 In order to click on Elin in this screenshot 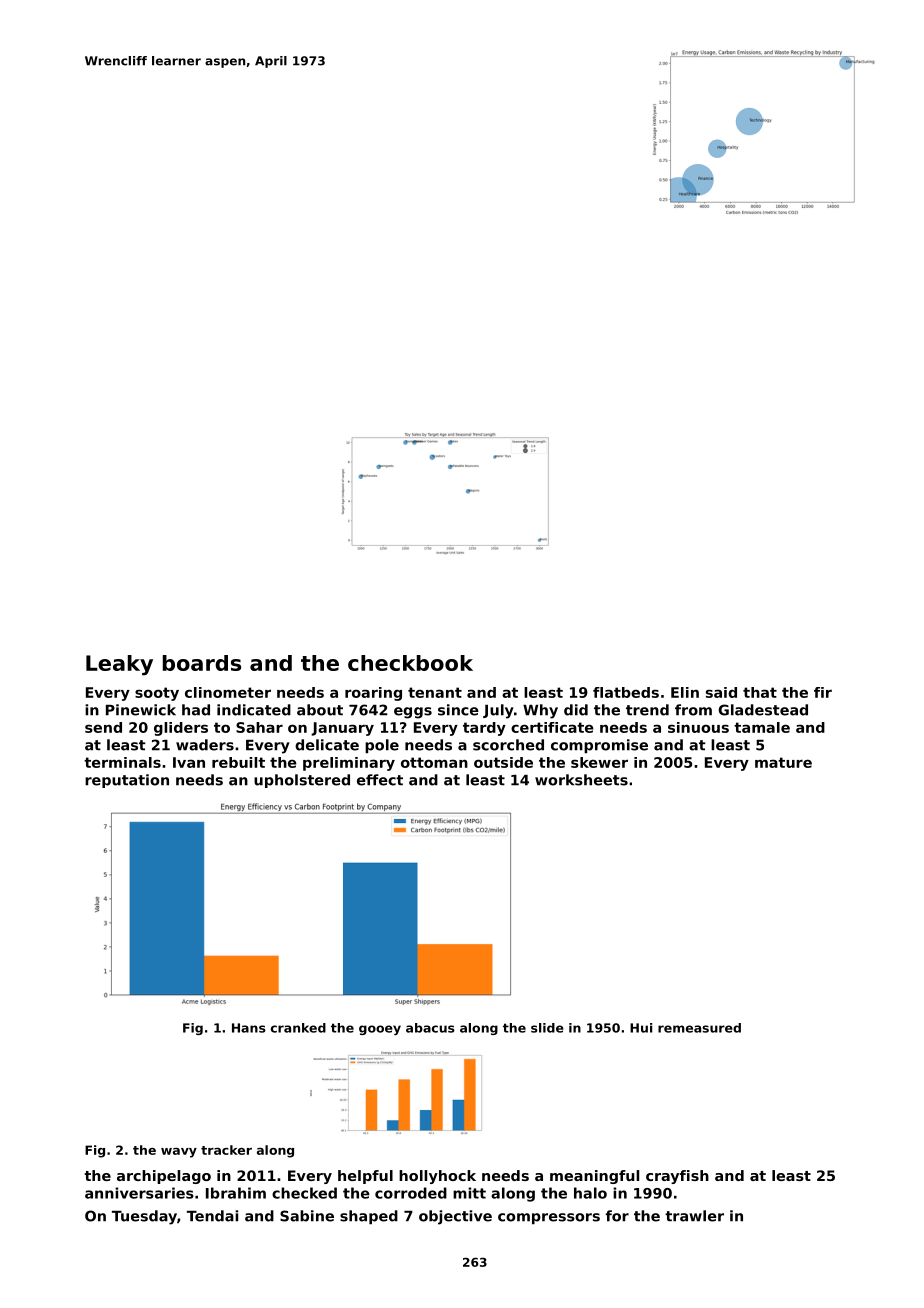, I will do `click(685, 692)`.
